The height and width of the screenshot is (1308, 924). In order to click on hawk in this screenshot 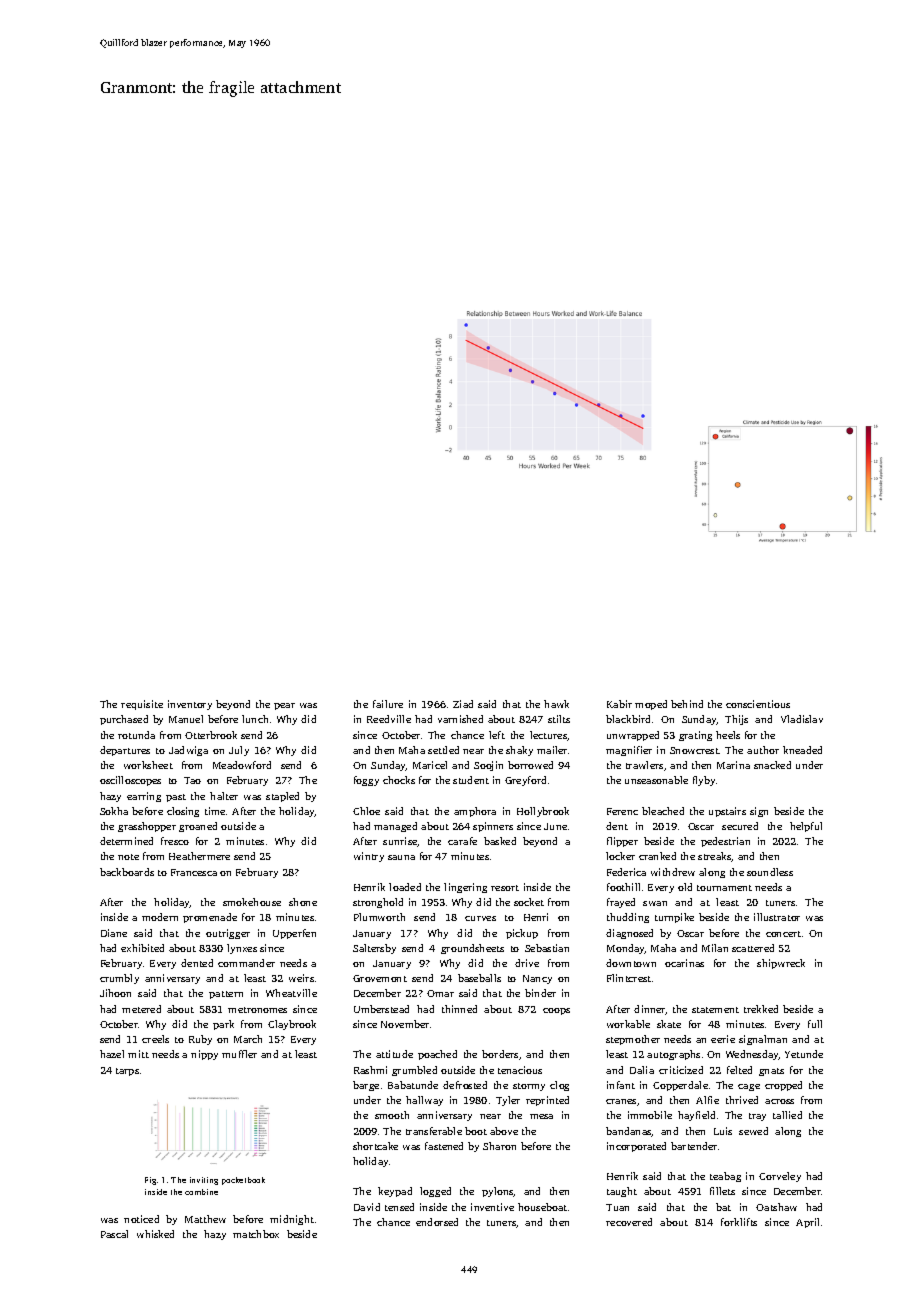, I will do `click(556, 704)`.
